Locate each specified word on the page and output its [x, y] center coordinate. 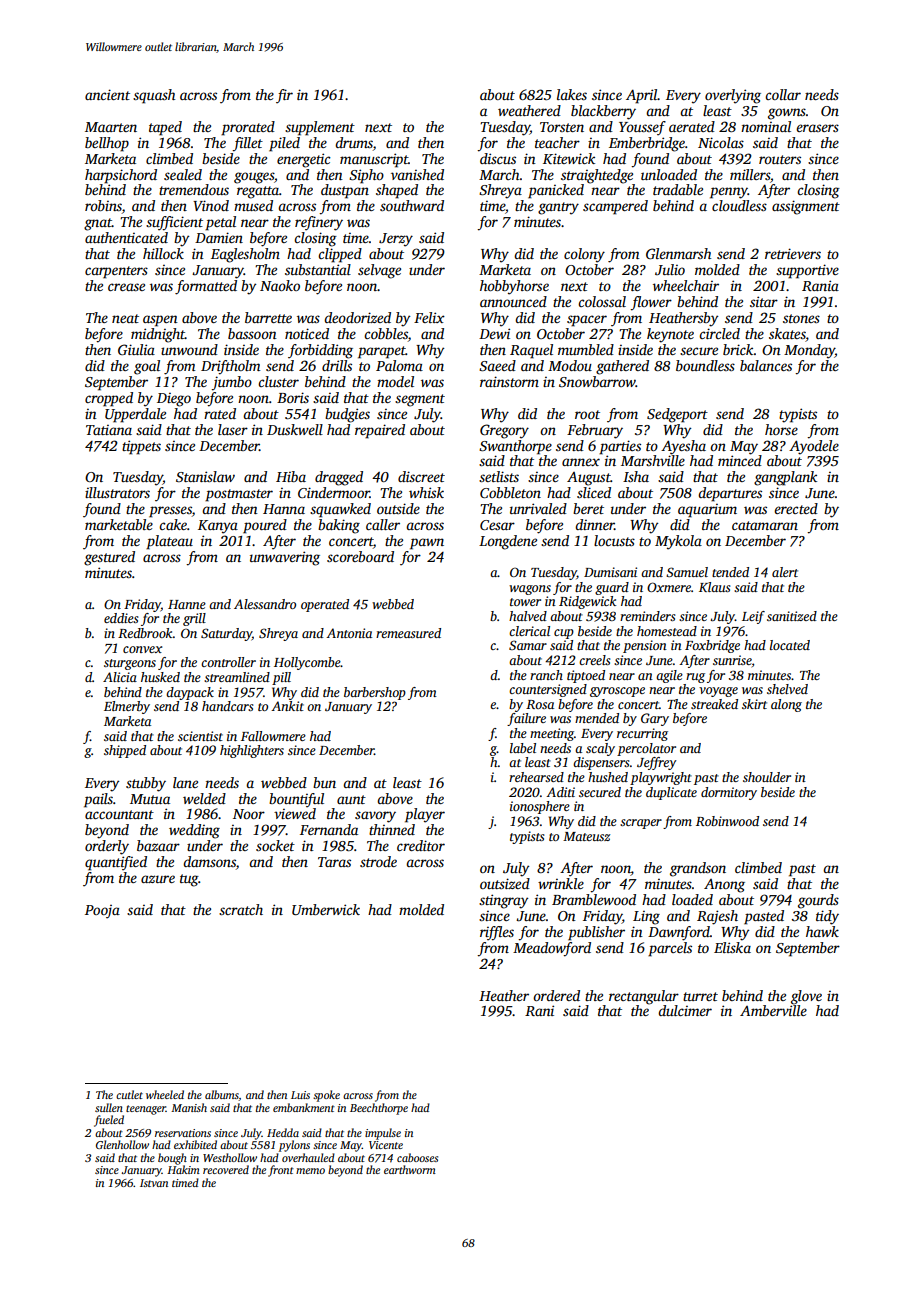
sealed [183, 174]
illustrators [117, 492]
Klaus [714, 587]
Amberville [773, 1010]
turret [700, 996]
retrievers [793, 253]
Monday [809, 351]
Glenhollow [122, 1144]
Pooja [102, 912]
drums [354, 142]
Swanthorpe [515, 447]
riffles [497, 933]
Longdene [508, 542]
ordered [556, 995]
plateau [169, 542]
